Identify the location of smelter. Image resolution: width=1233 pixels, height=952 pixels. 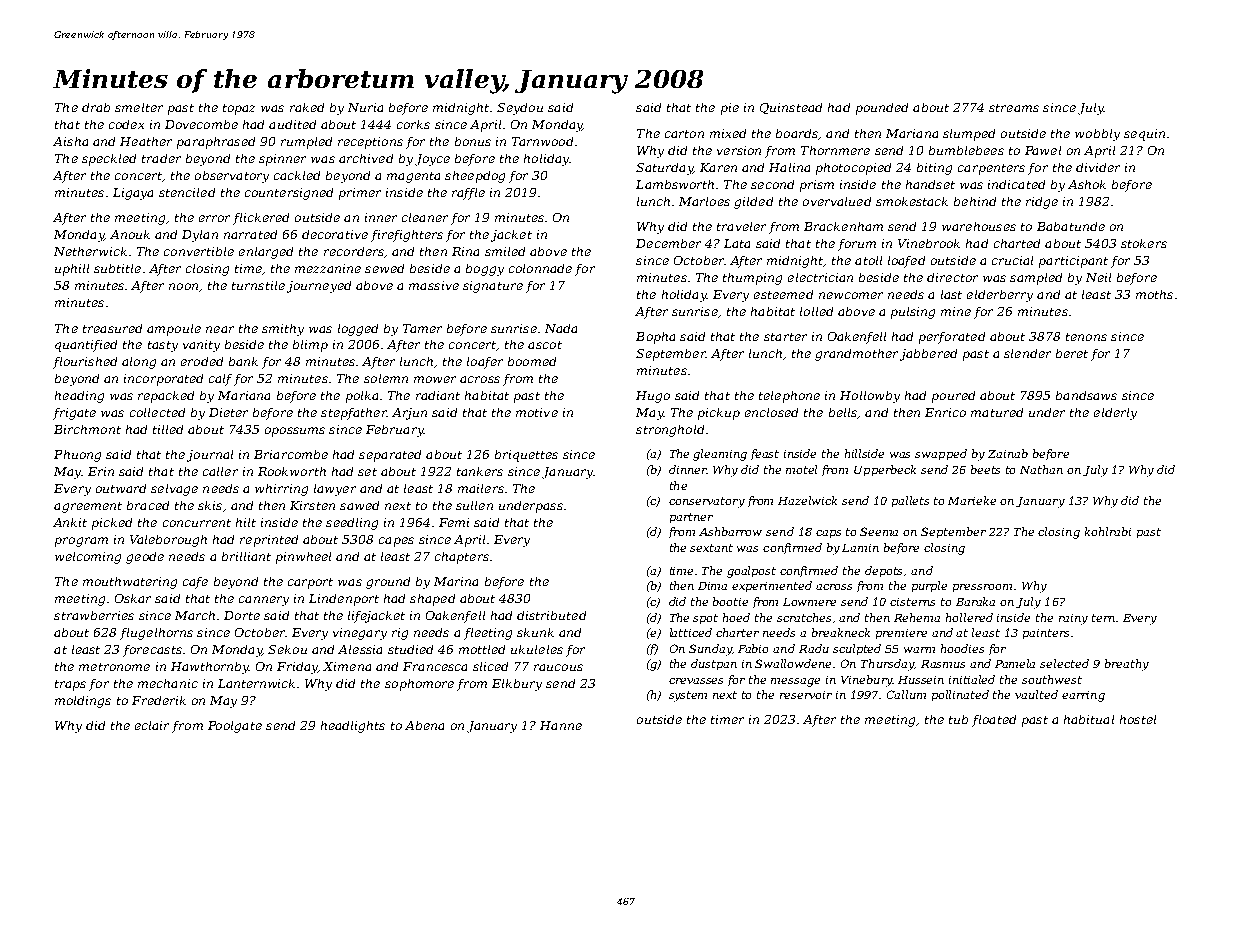
(139, 107).
